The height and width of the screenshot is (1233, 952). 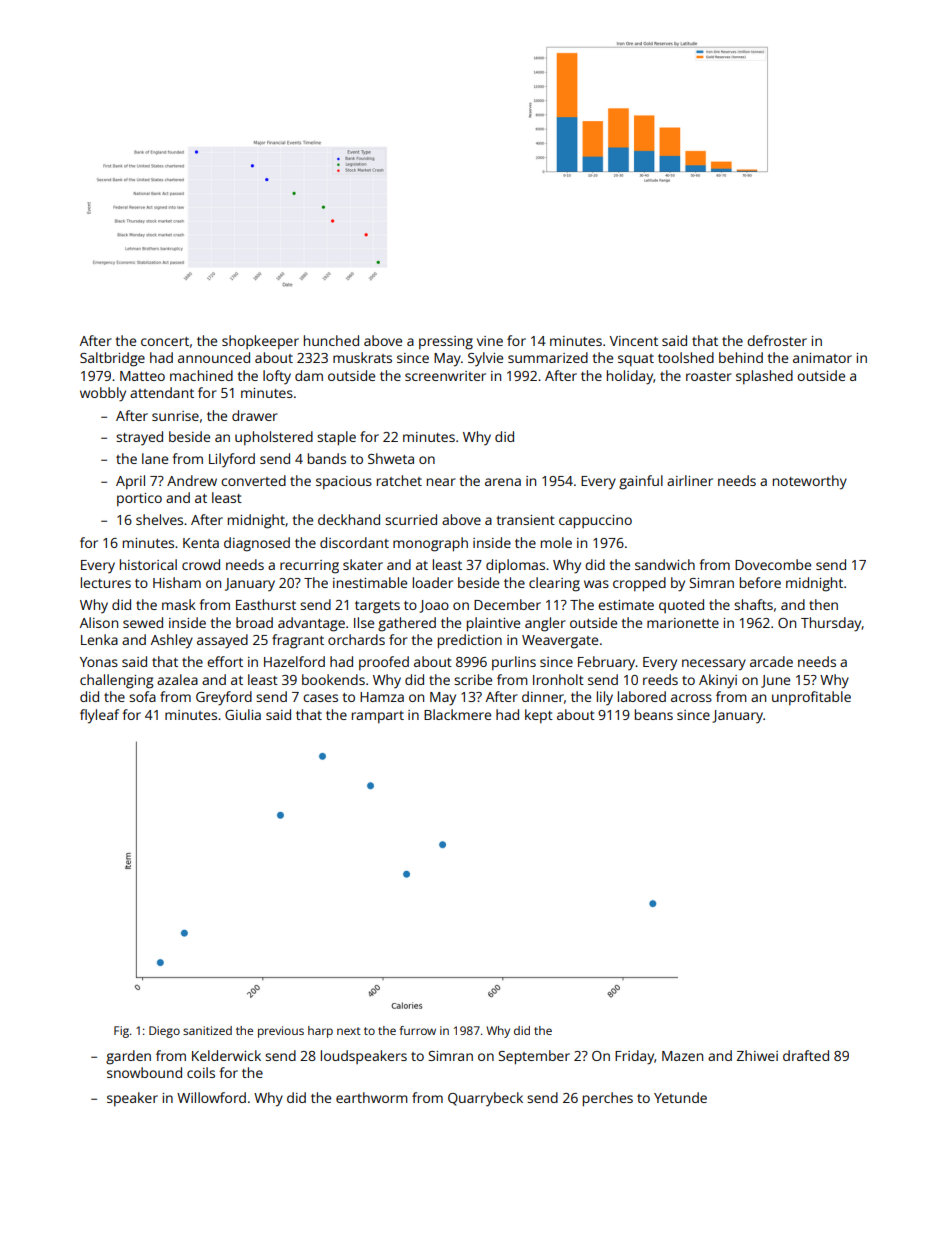 What do you see at coordinates (682, 1056) in the screenshot?
I see `Mazen` at bounding box center [682, 1056].
